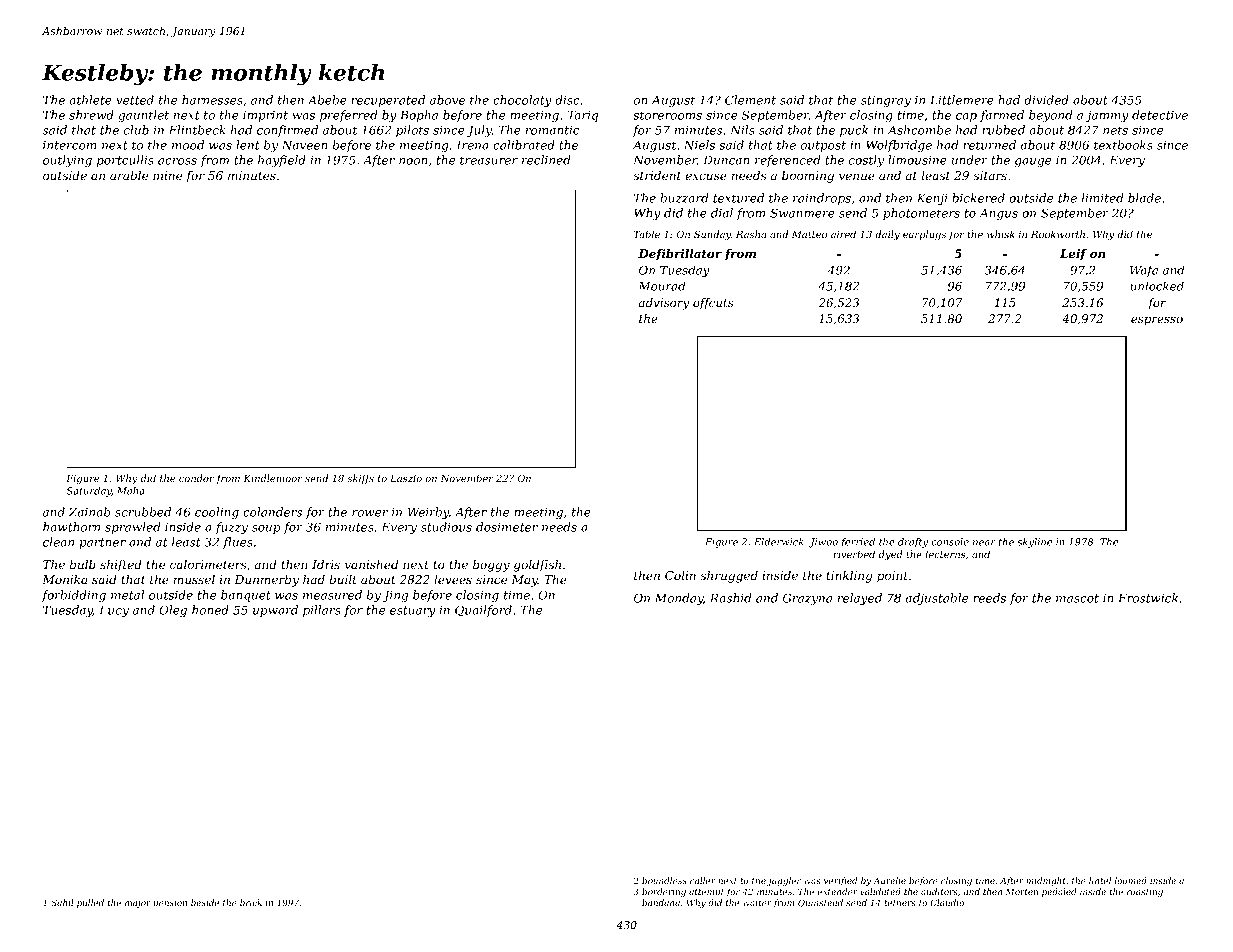 This screenshot has width=1233, height=952. I want to click on Claudio, so click(947, 902).
